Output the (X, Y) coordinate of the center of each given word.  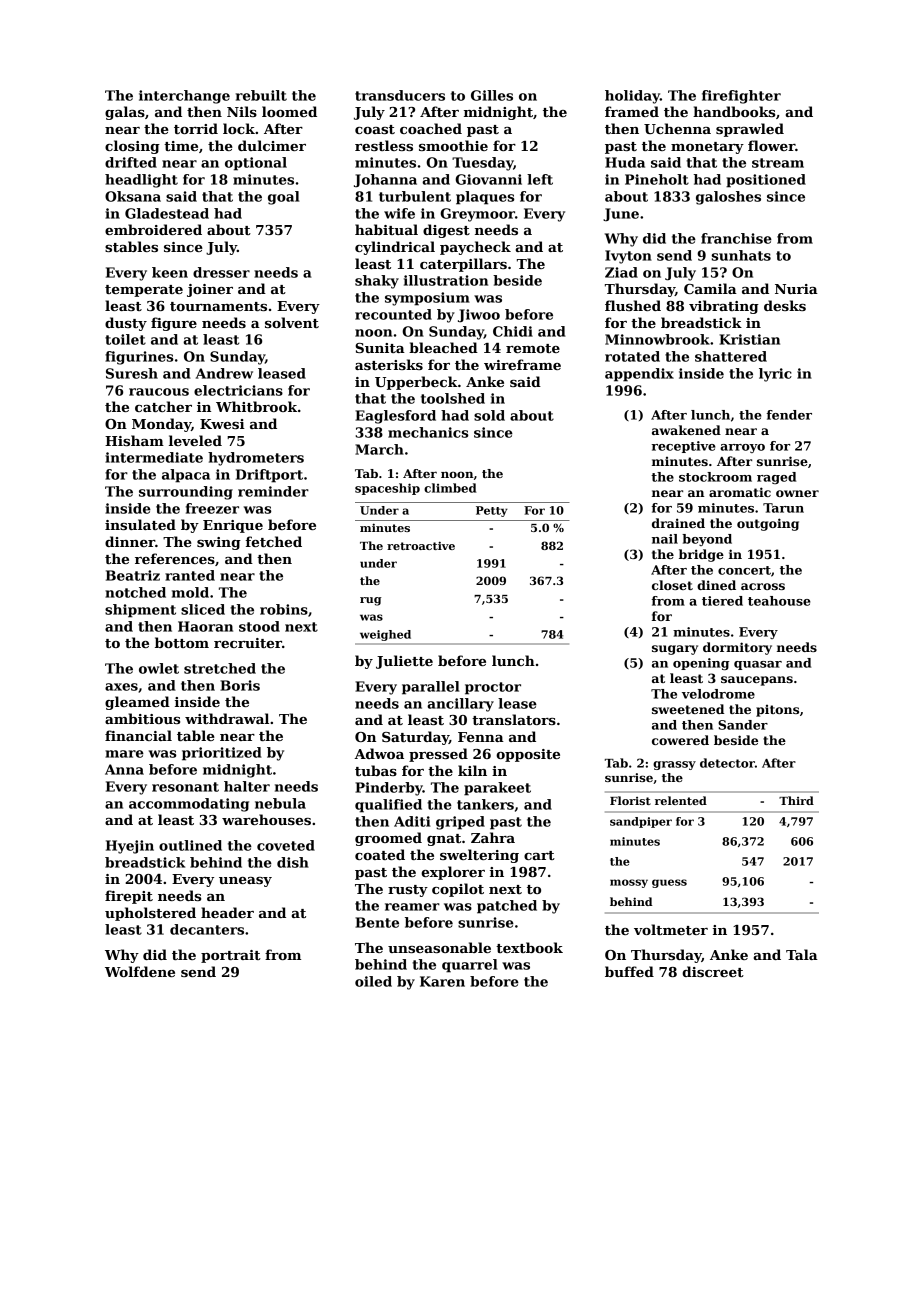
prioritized (222, 754)
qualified (388, 806)
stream (778, 163)
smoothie (453, 145)
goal (284, 198)
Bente (377, 922)
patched (507, 907)
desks (785, 305)
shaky (377, 282)
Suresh (132, 373)
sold (489, 415)
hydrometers (256, 459)
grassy (674, 765)
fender (789, 415)
